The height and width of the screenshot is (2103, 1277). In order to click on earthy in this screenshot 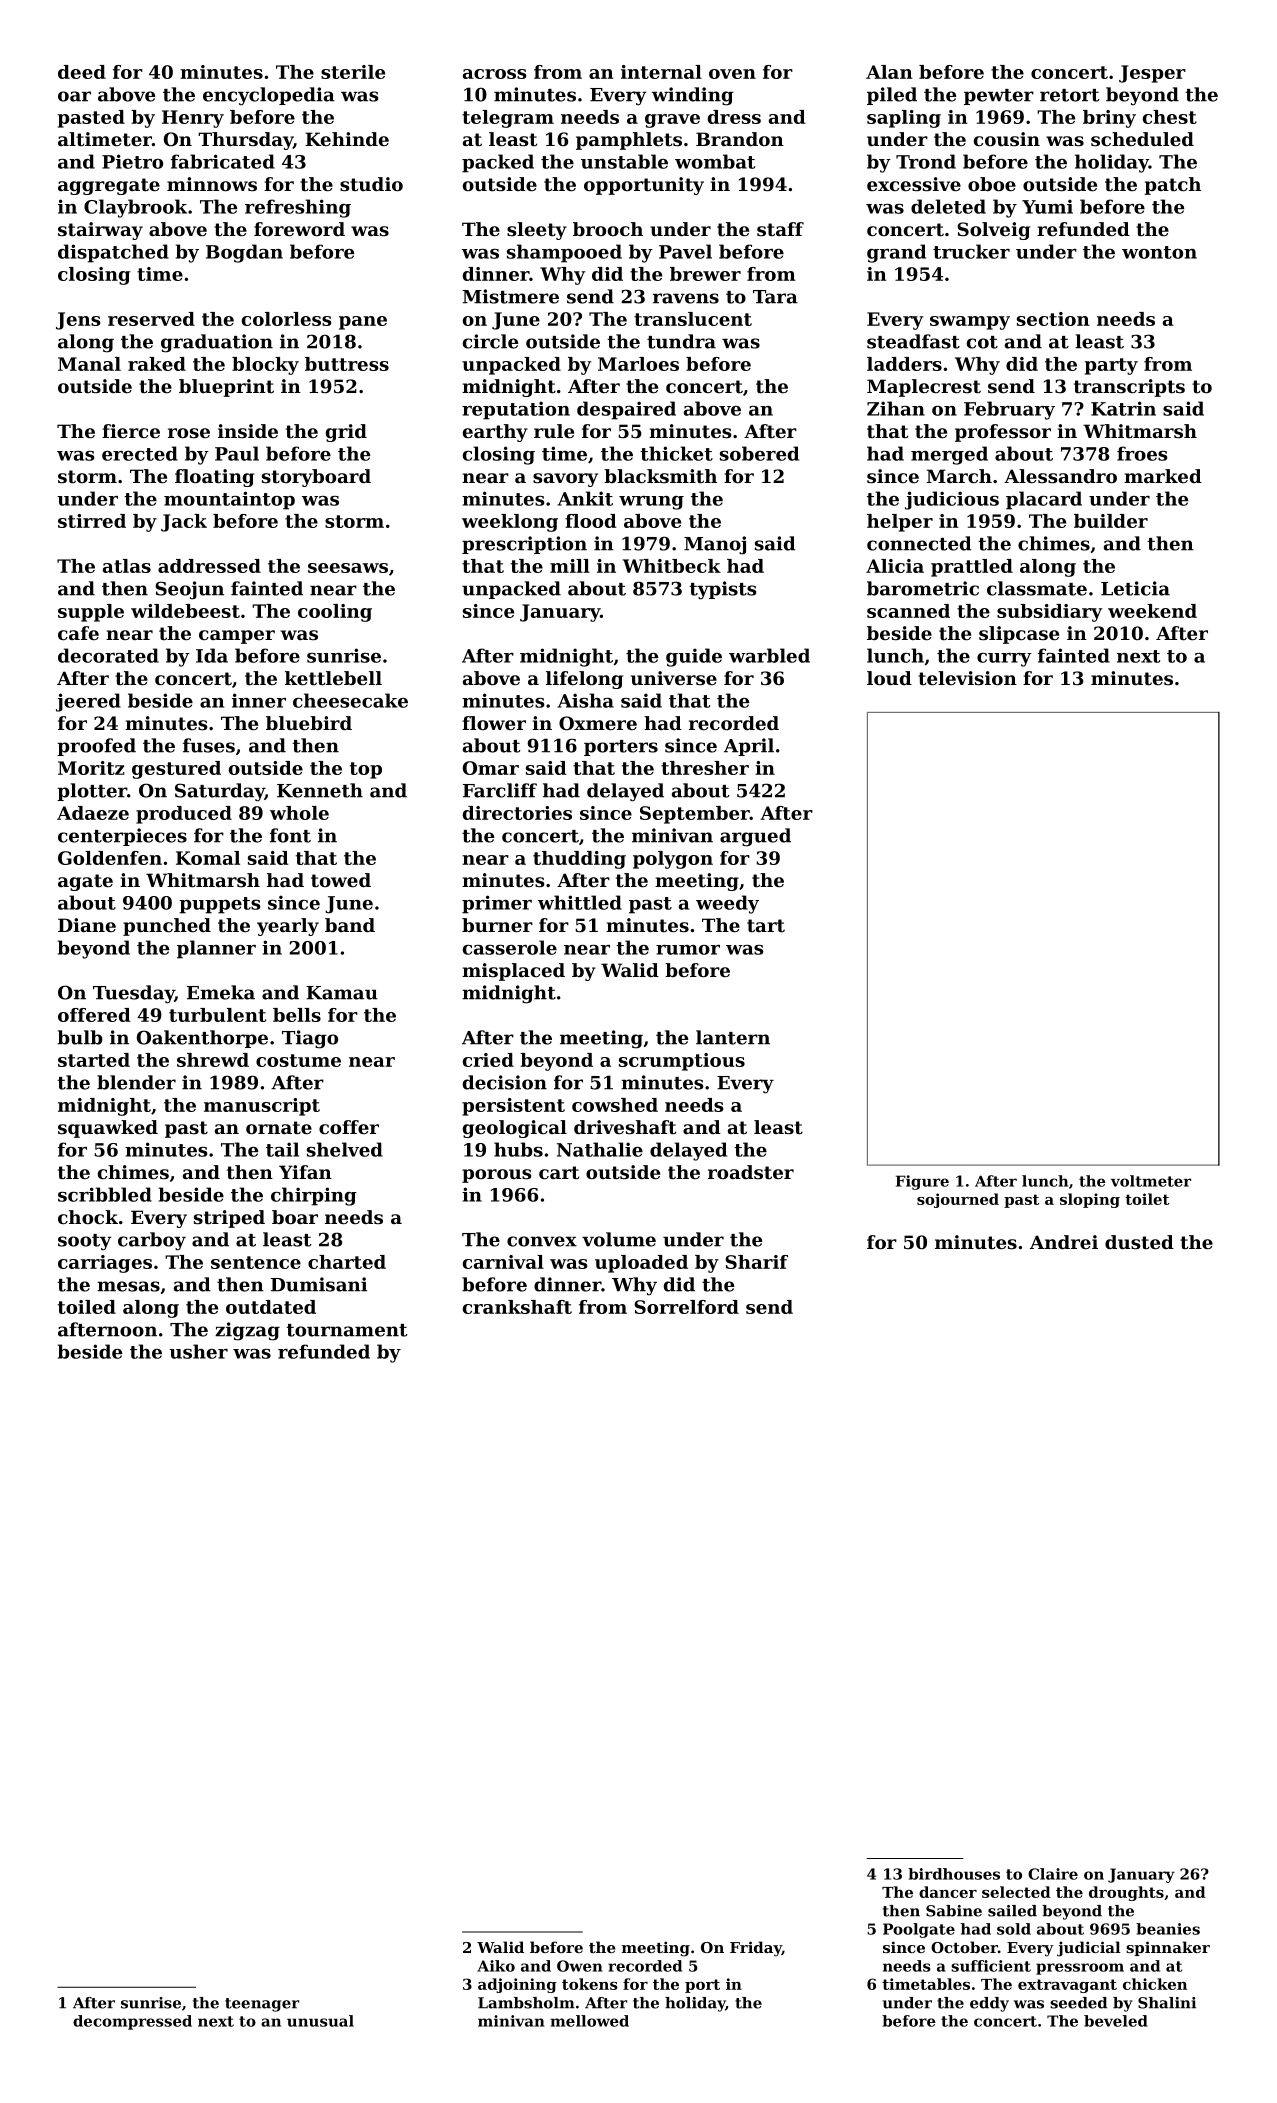, I will do `click(495, 433)`.
